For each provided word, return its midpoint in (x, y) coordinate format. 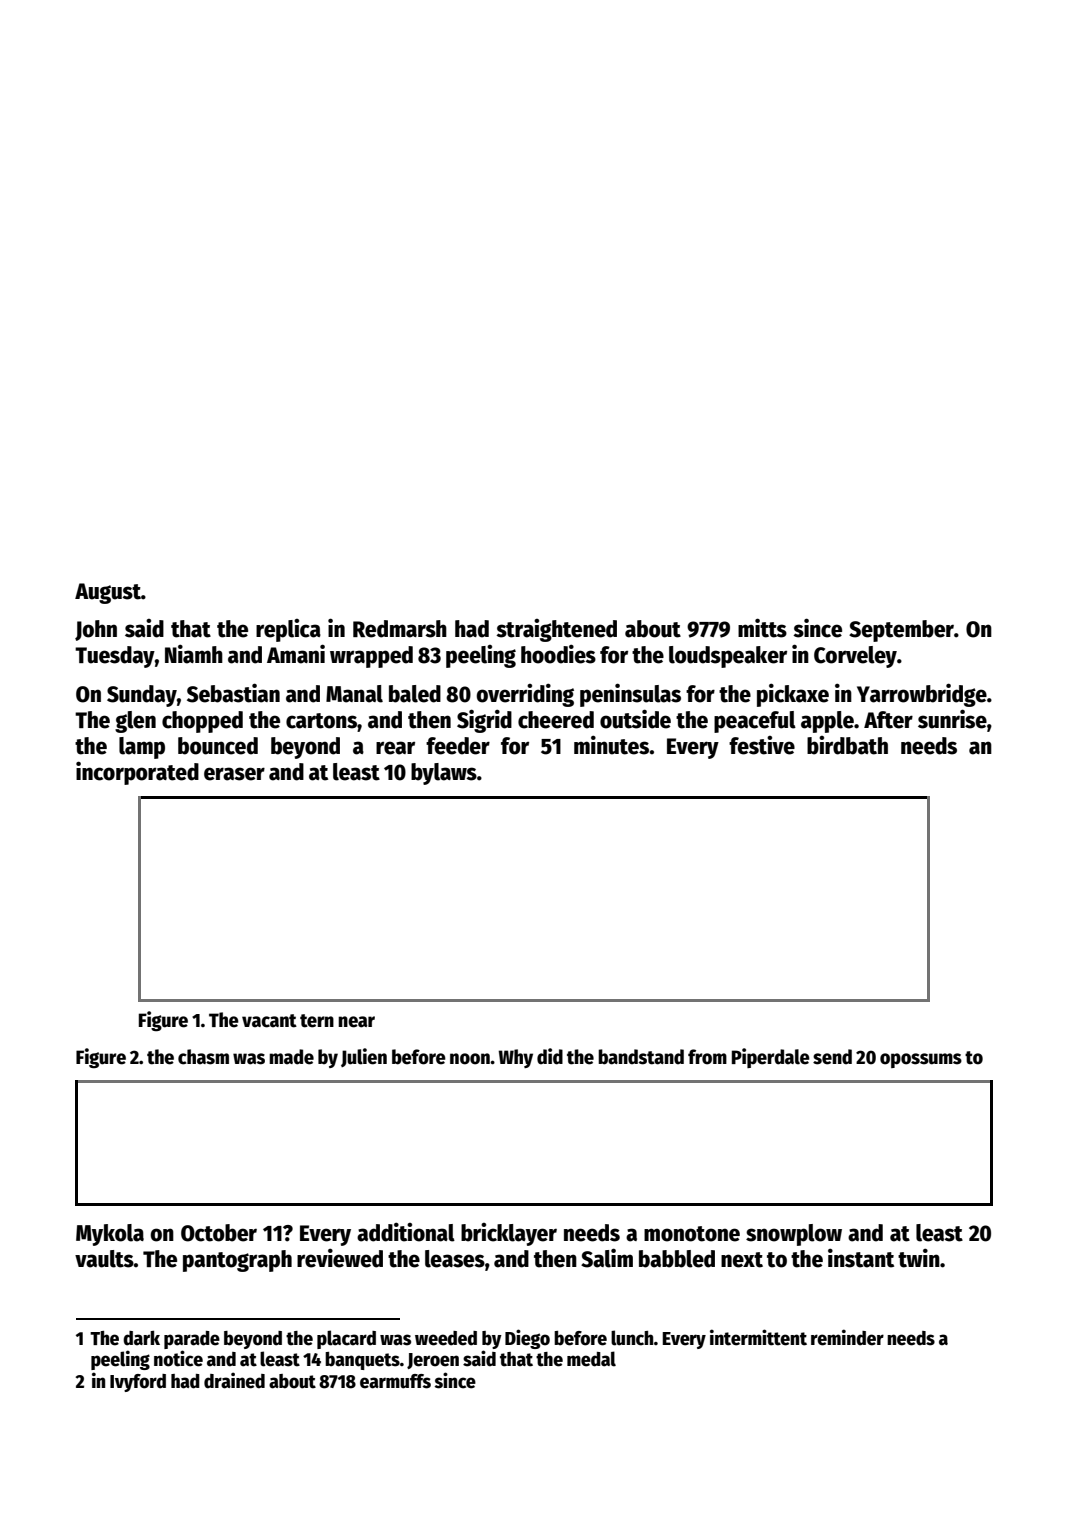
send (832, 1057)
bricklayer (509, 1234)
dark (141, 1338)
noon (470, 1059)
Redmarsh (400, 629)
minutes (611, 745)
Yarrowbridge (922, 695)
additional (406, 1232)
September (901, 631)
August (108, 593)
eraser (234, 774)
